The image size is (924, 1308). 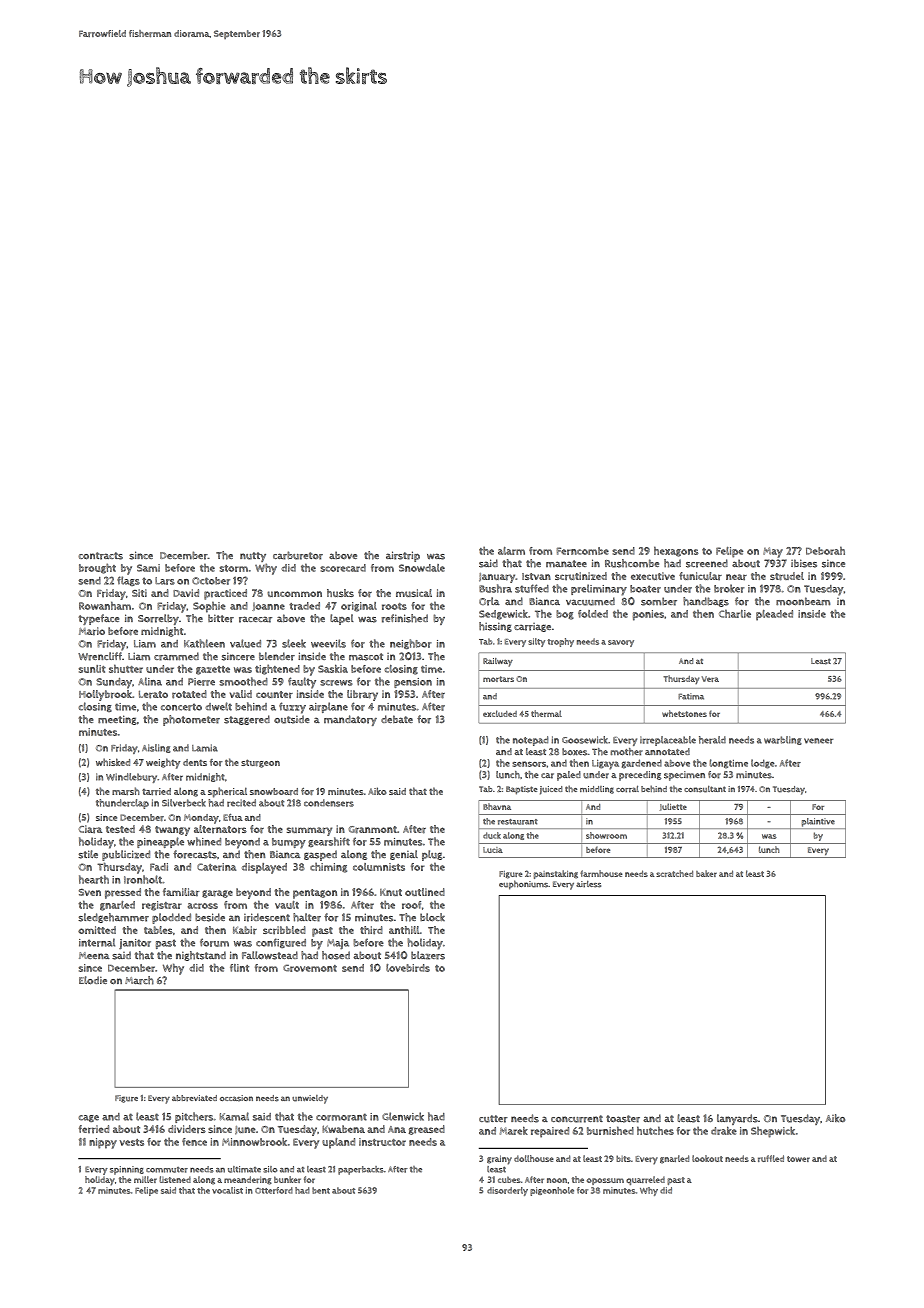 What do you see at coordinates (88, 854) in the screenshot?
I see `stile` at bounding box center [88, 854].
